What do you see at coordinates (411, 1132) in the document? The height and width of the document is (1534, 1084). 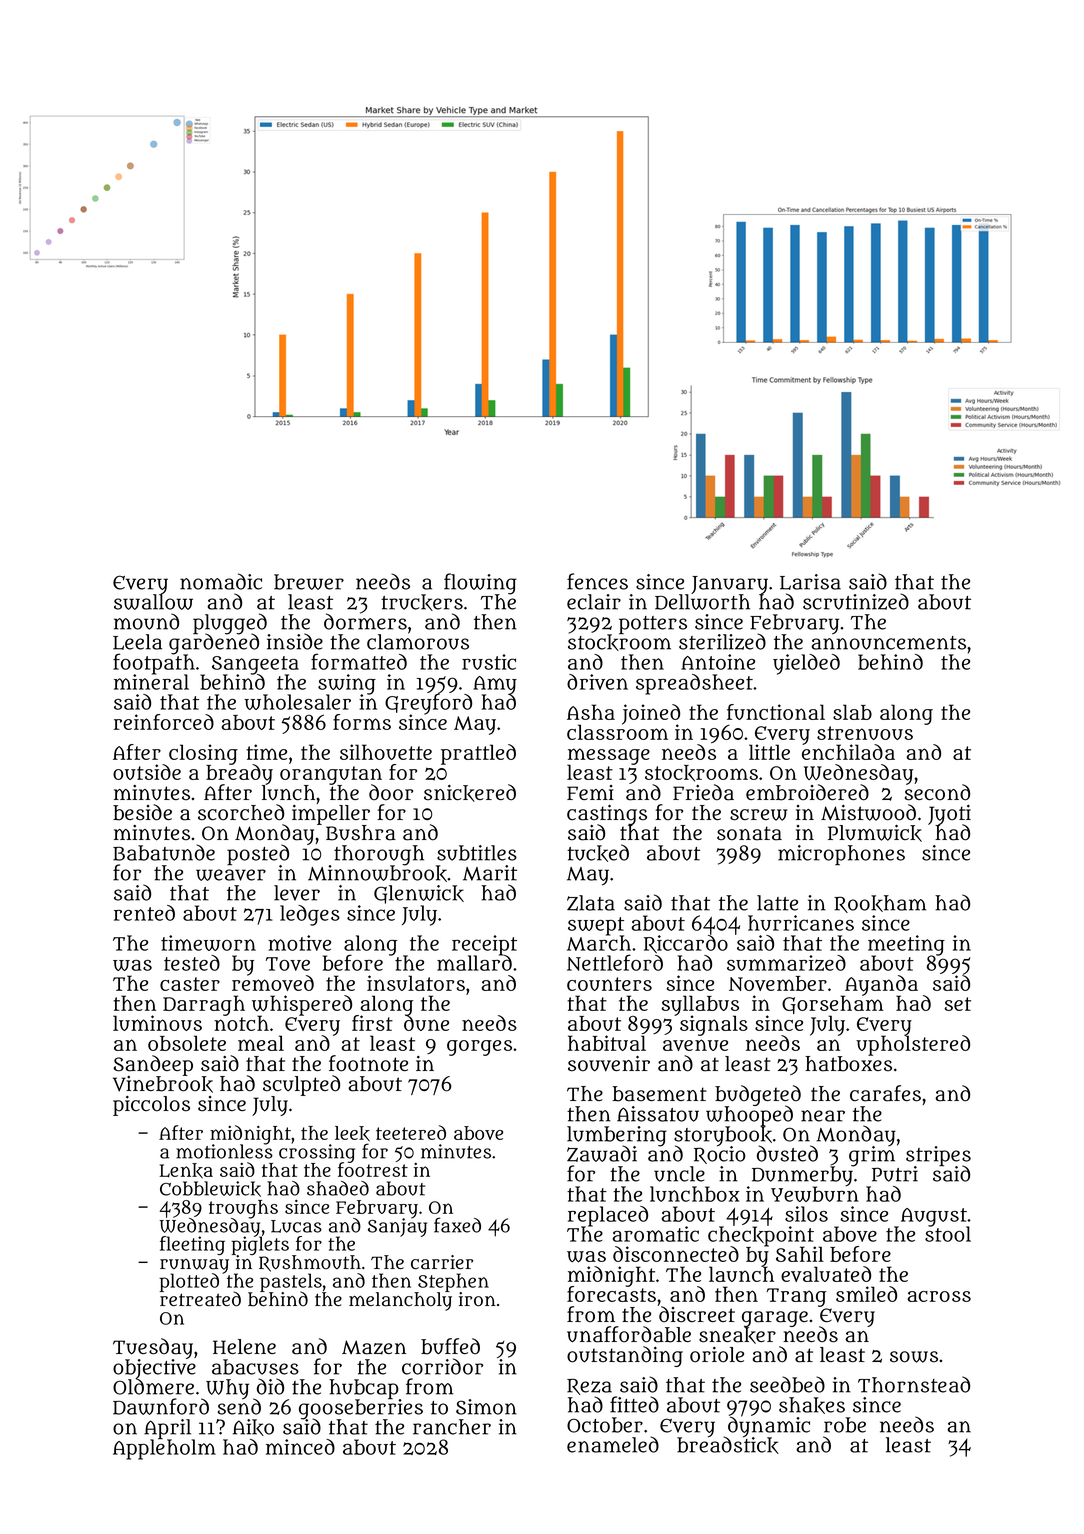 I see `teetered` at bounding box center [411, 1132].
